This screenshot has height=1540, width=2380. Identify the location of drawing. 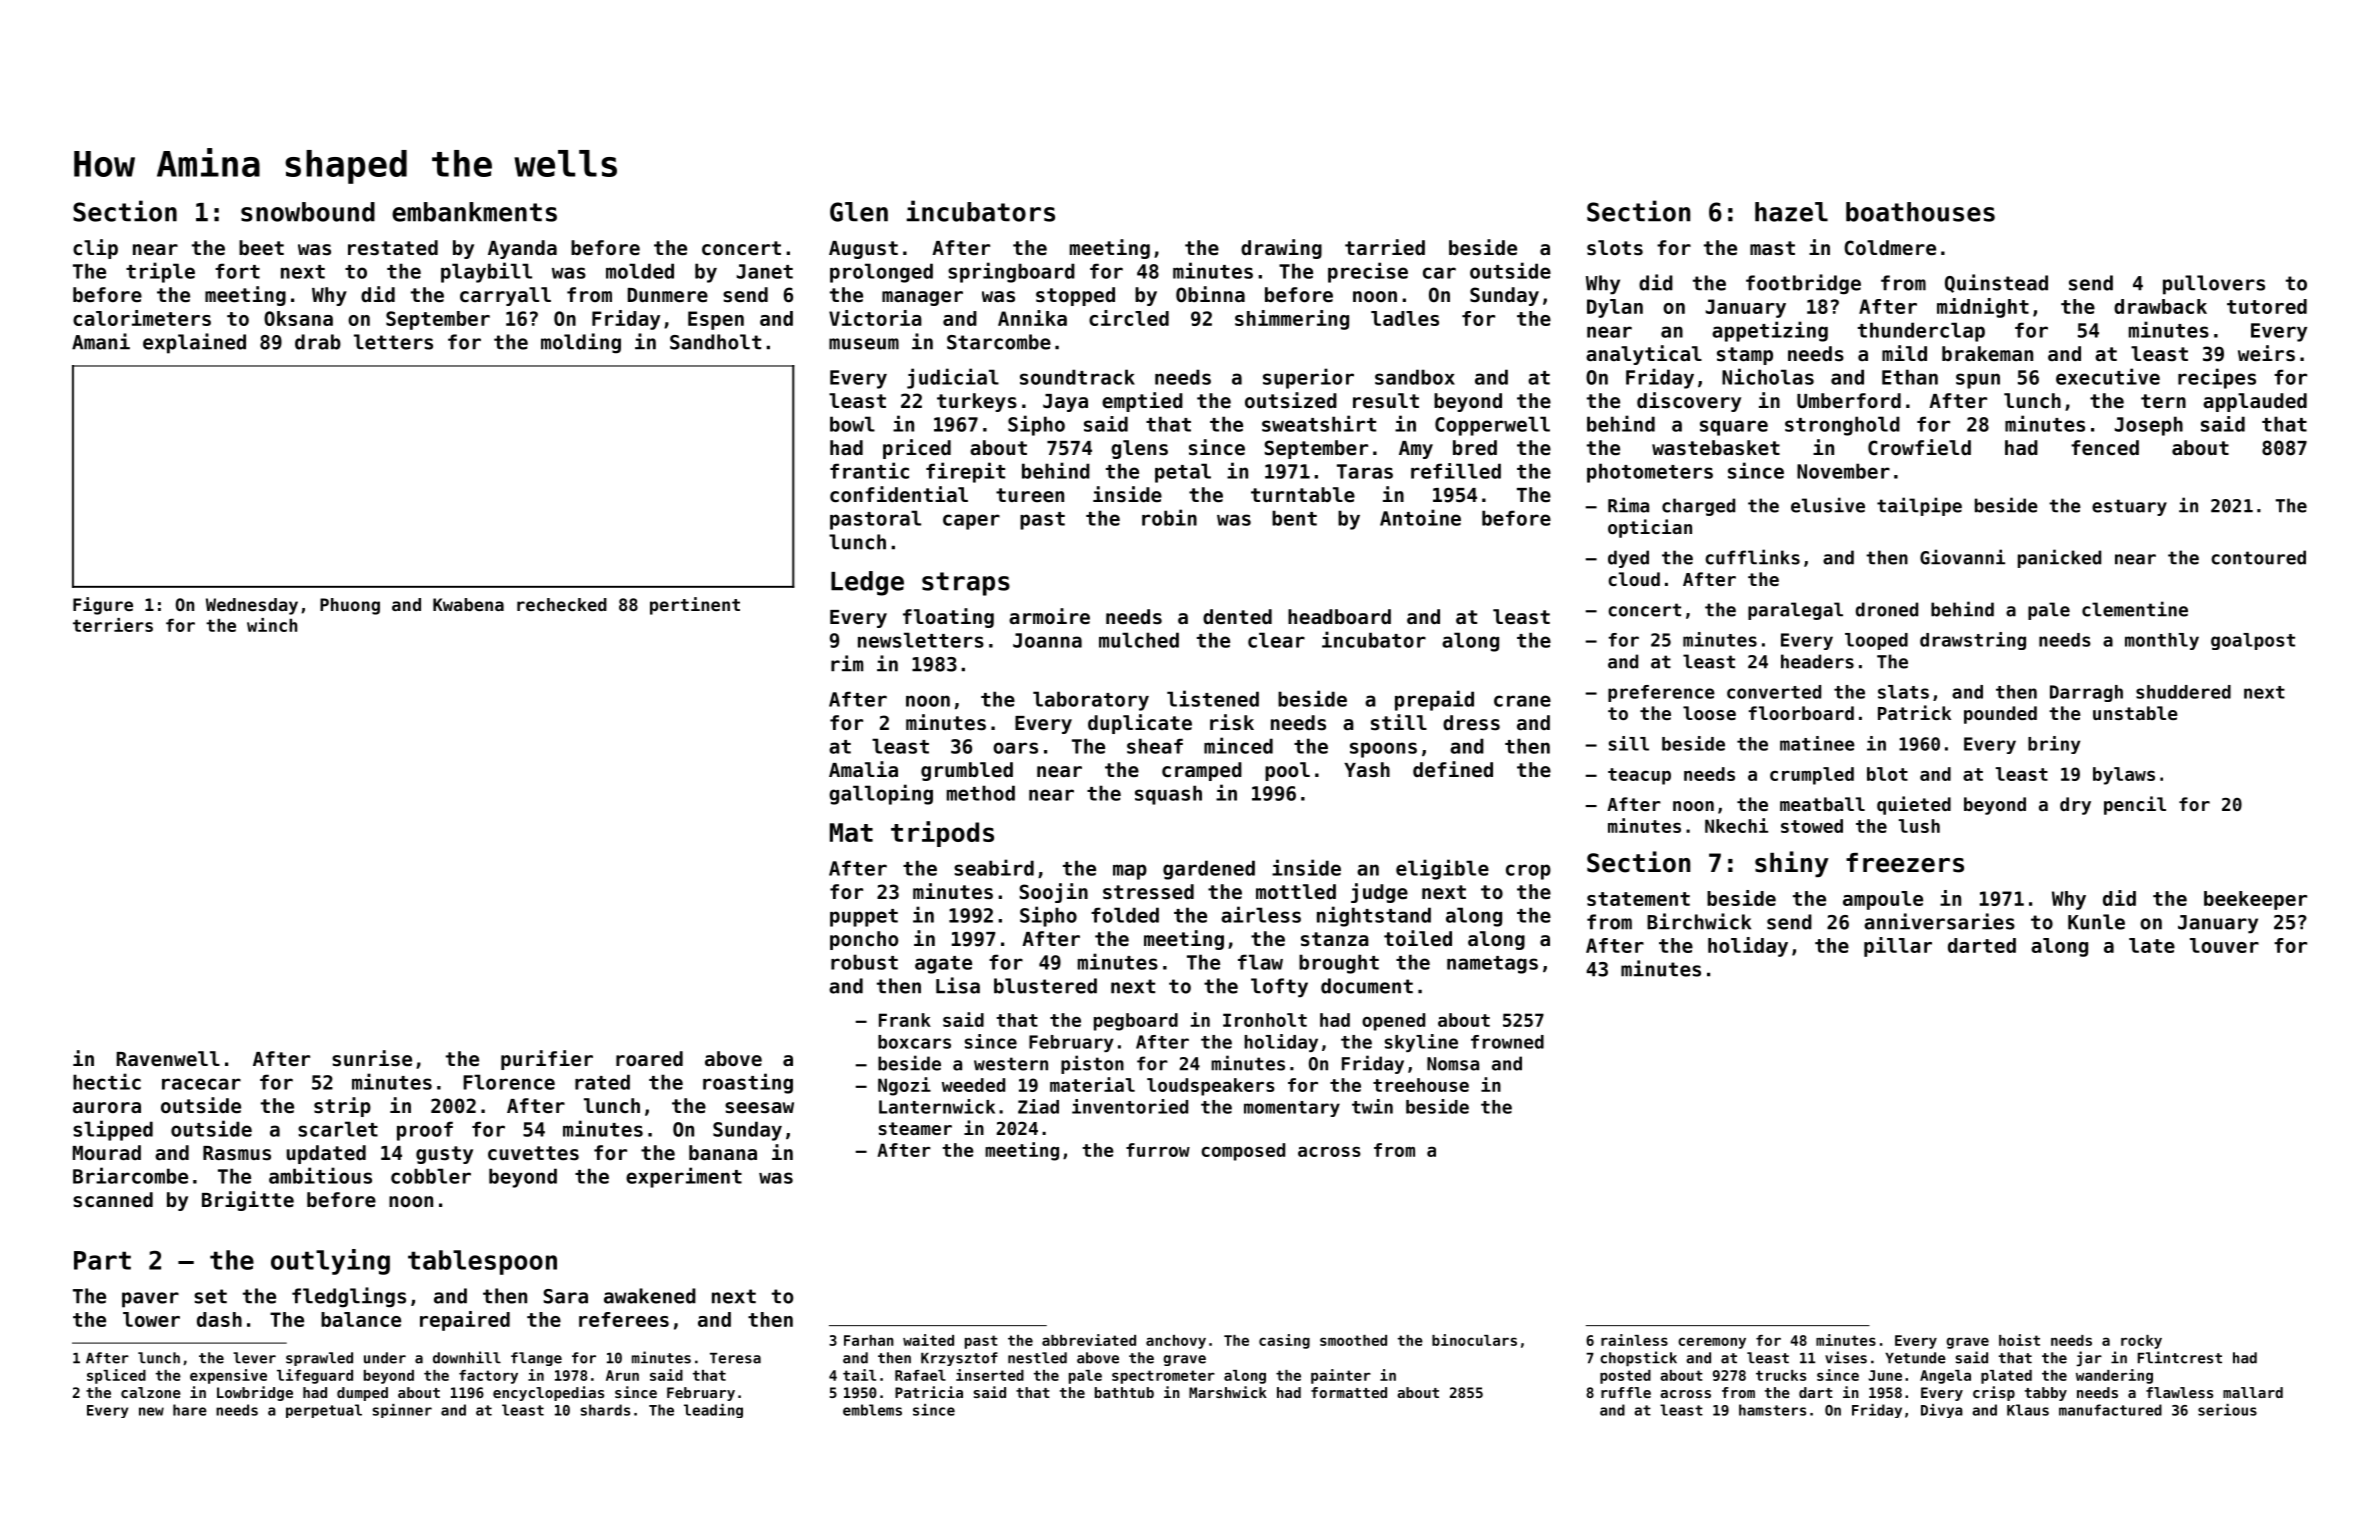
(1281, 249).
